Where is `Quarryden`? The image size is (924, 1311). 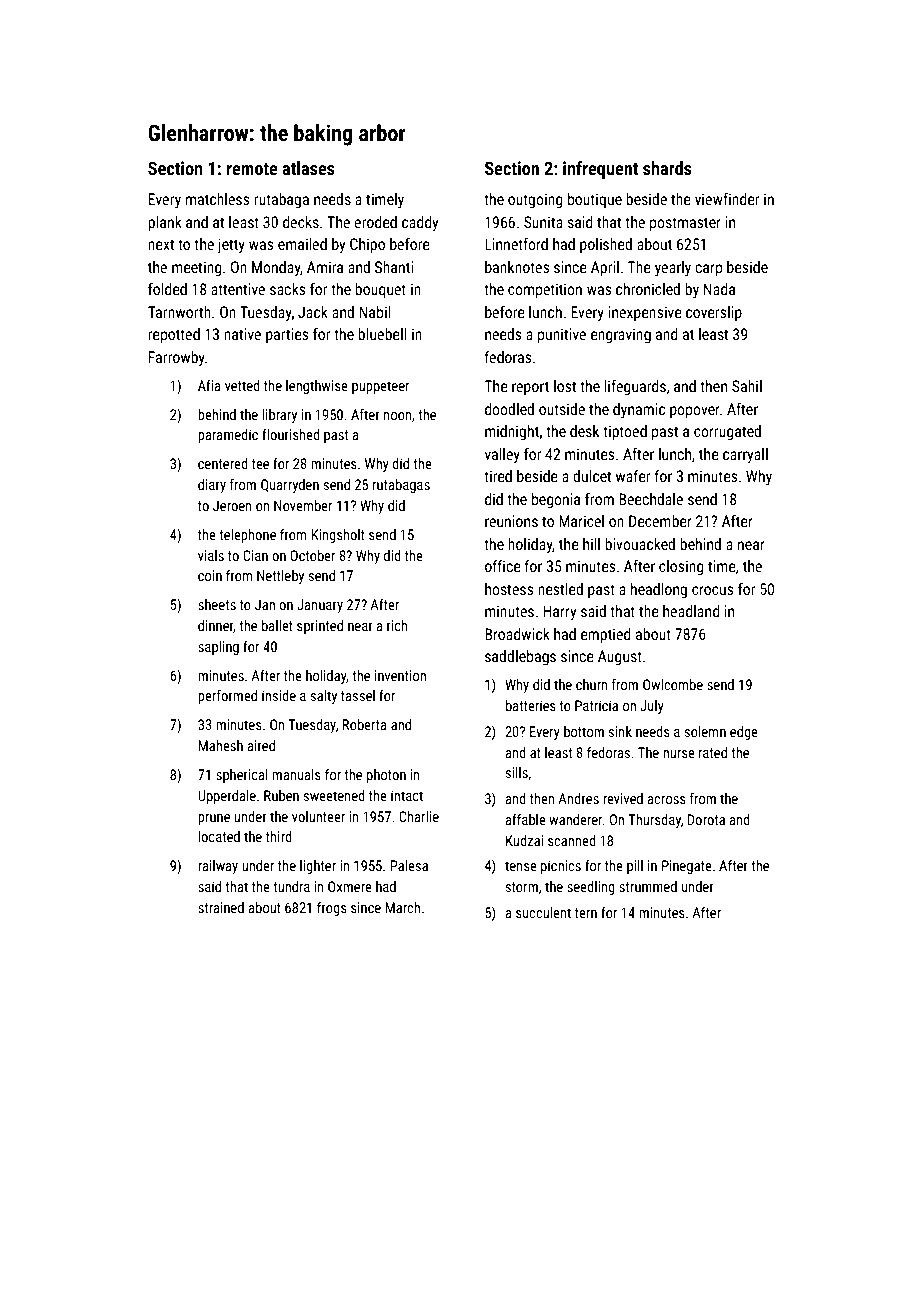
Quarryden is located at coordinates (290, 486).
